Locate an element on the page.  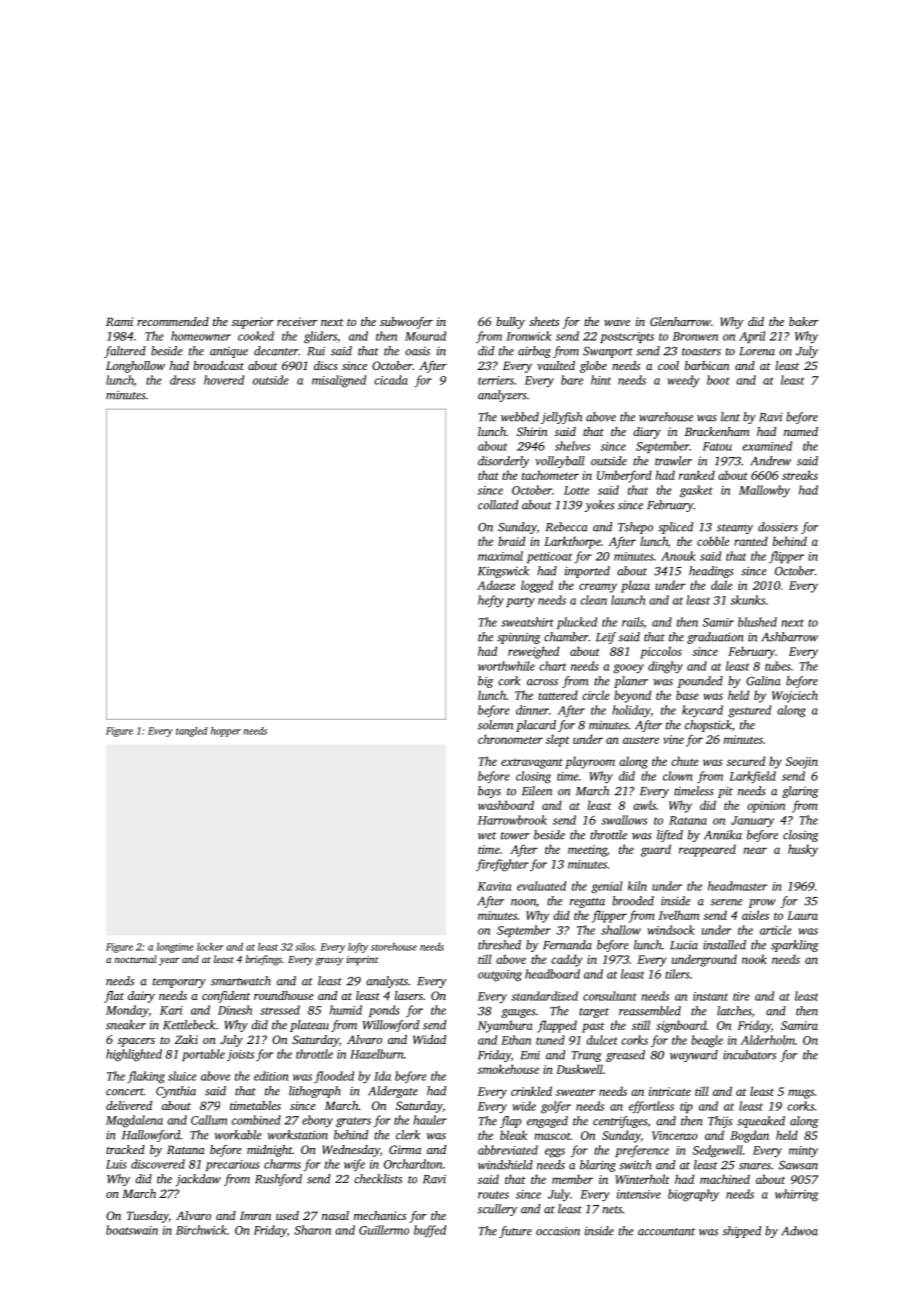
tangled is located at coordinates (191, 732).
